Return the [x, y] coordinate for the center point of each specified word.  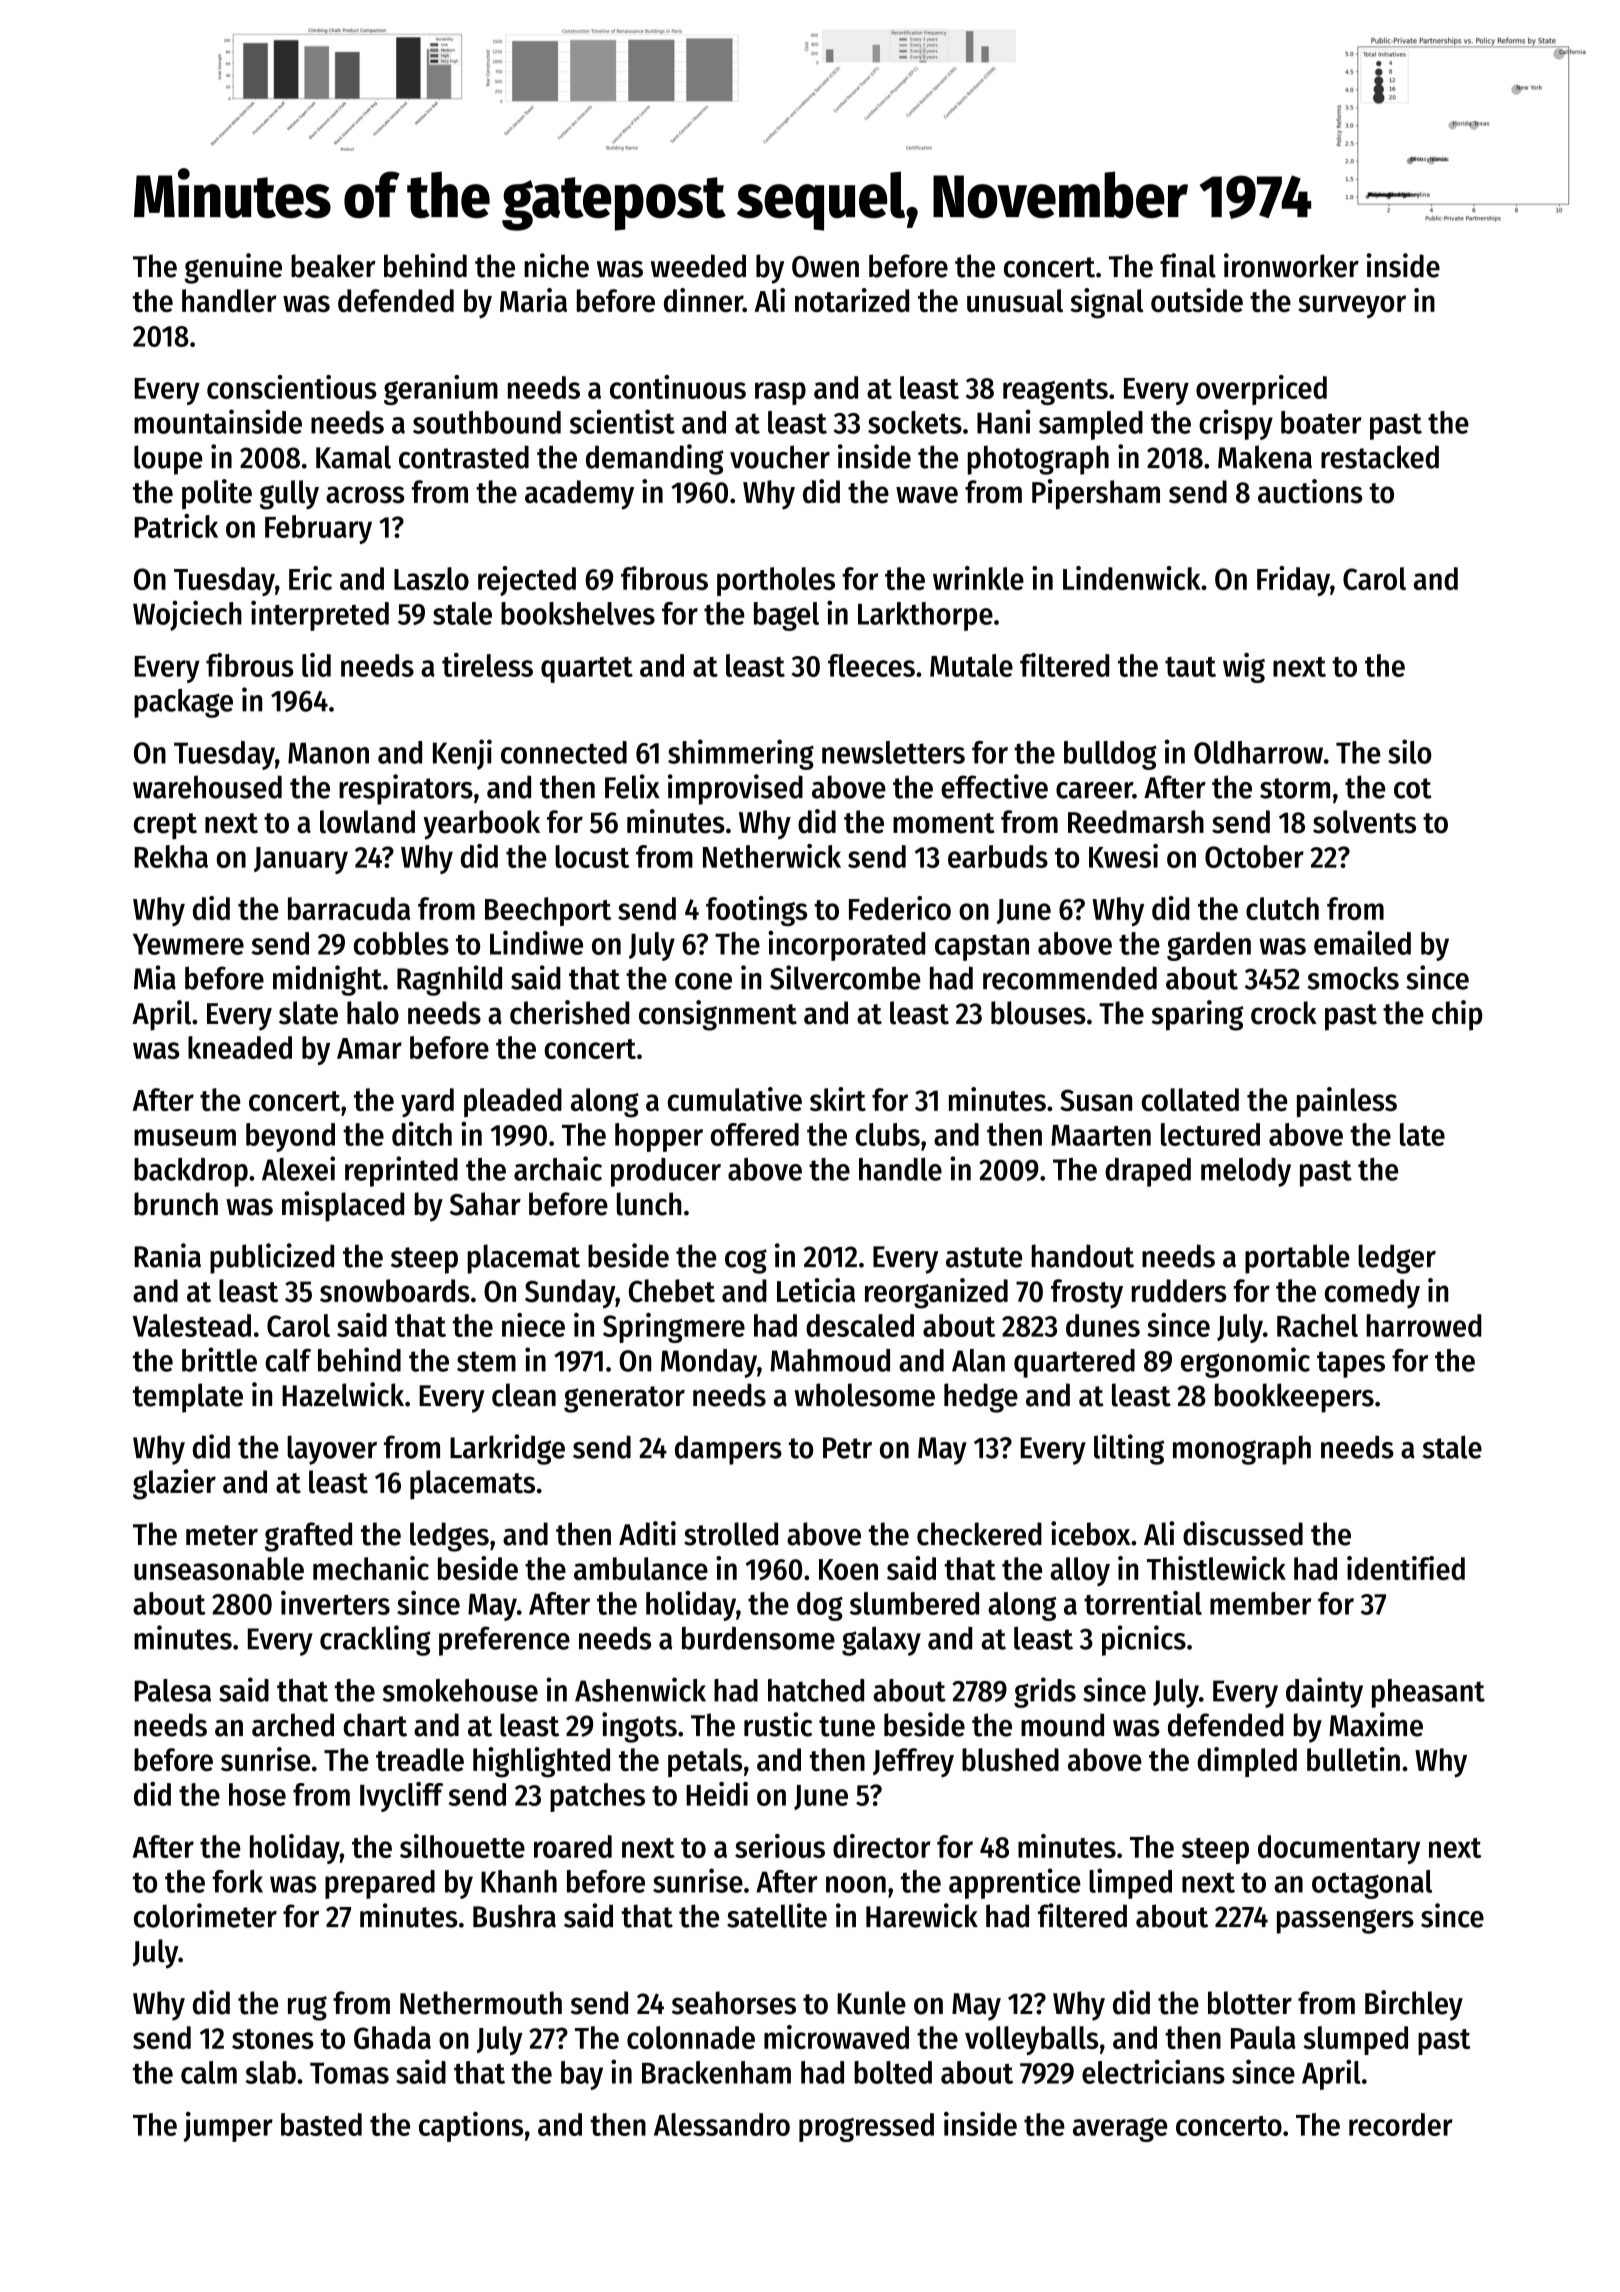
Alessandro [722, 2124]
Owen [825, 267]
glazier [174, 1484]
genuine [233, 268]
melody [1246, 1172]
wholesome [865, 1395]
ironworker [1291, 265]
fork [237, 1881]
